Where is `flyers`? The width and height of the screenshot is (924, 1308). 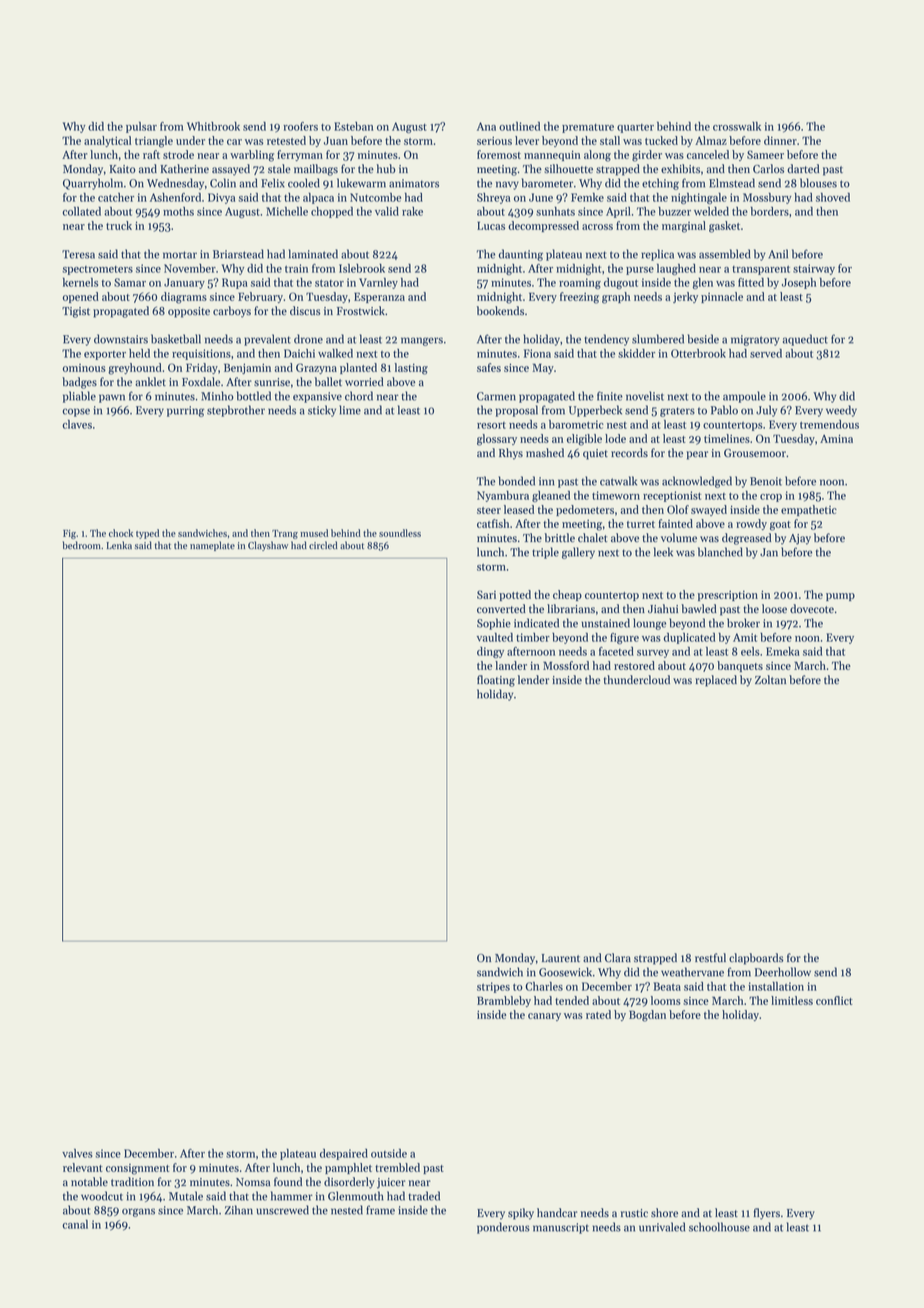
flyers is located at coordinates (767, 1214).
